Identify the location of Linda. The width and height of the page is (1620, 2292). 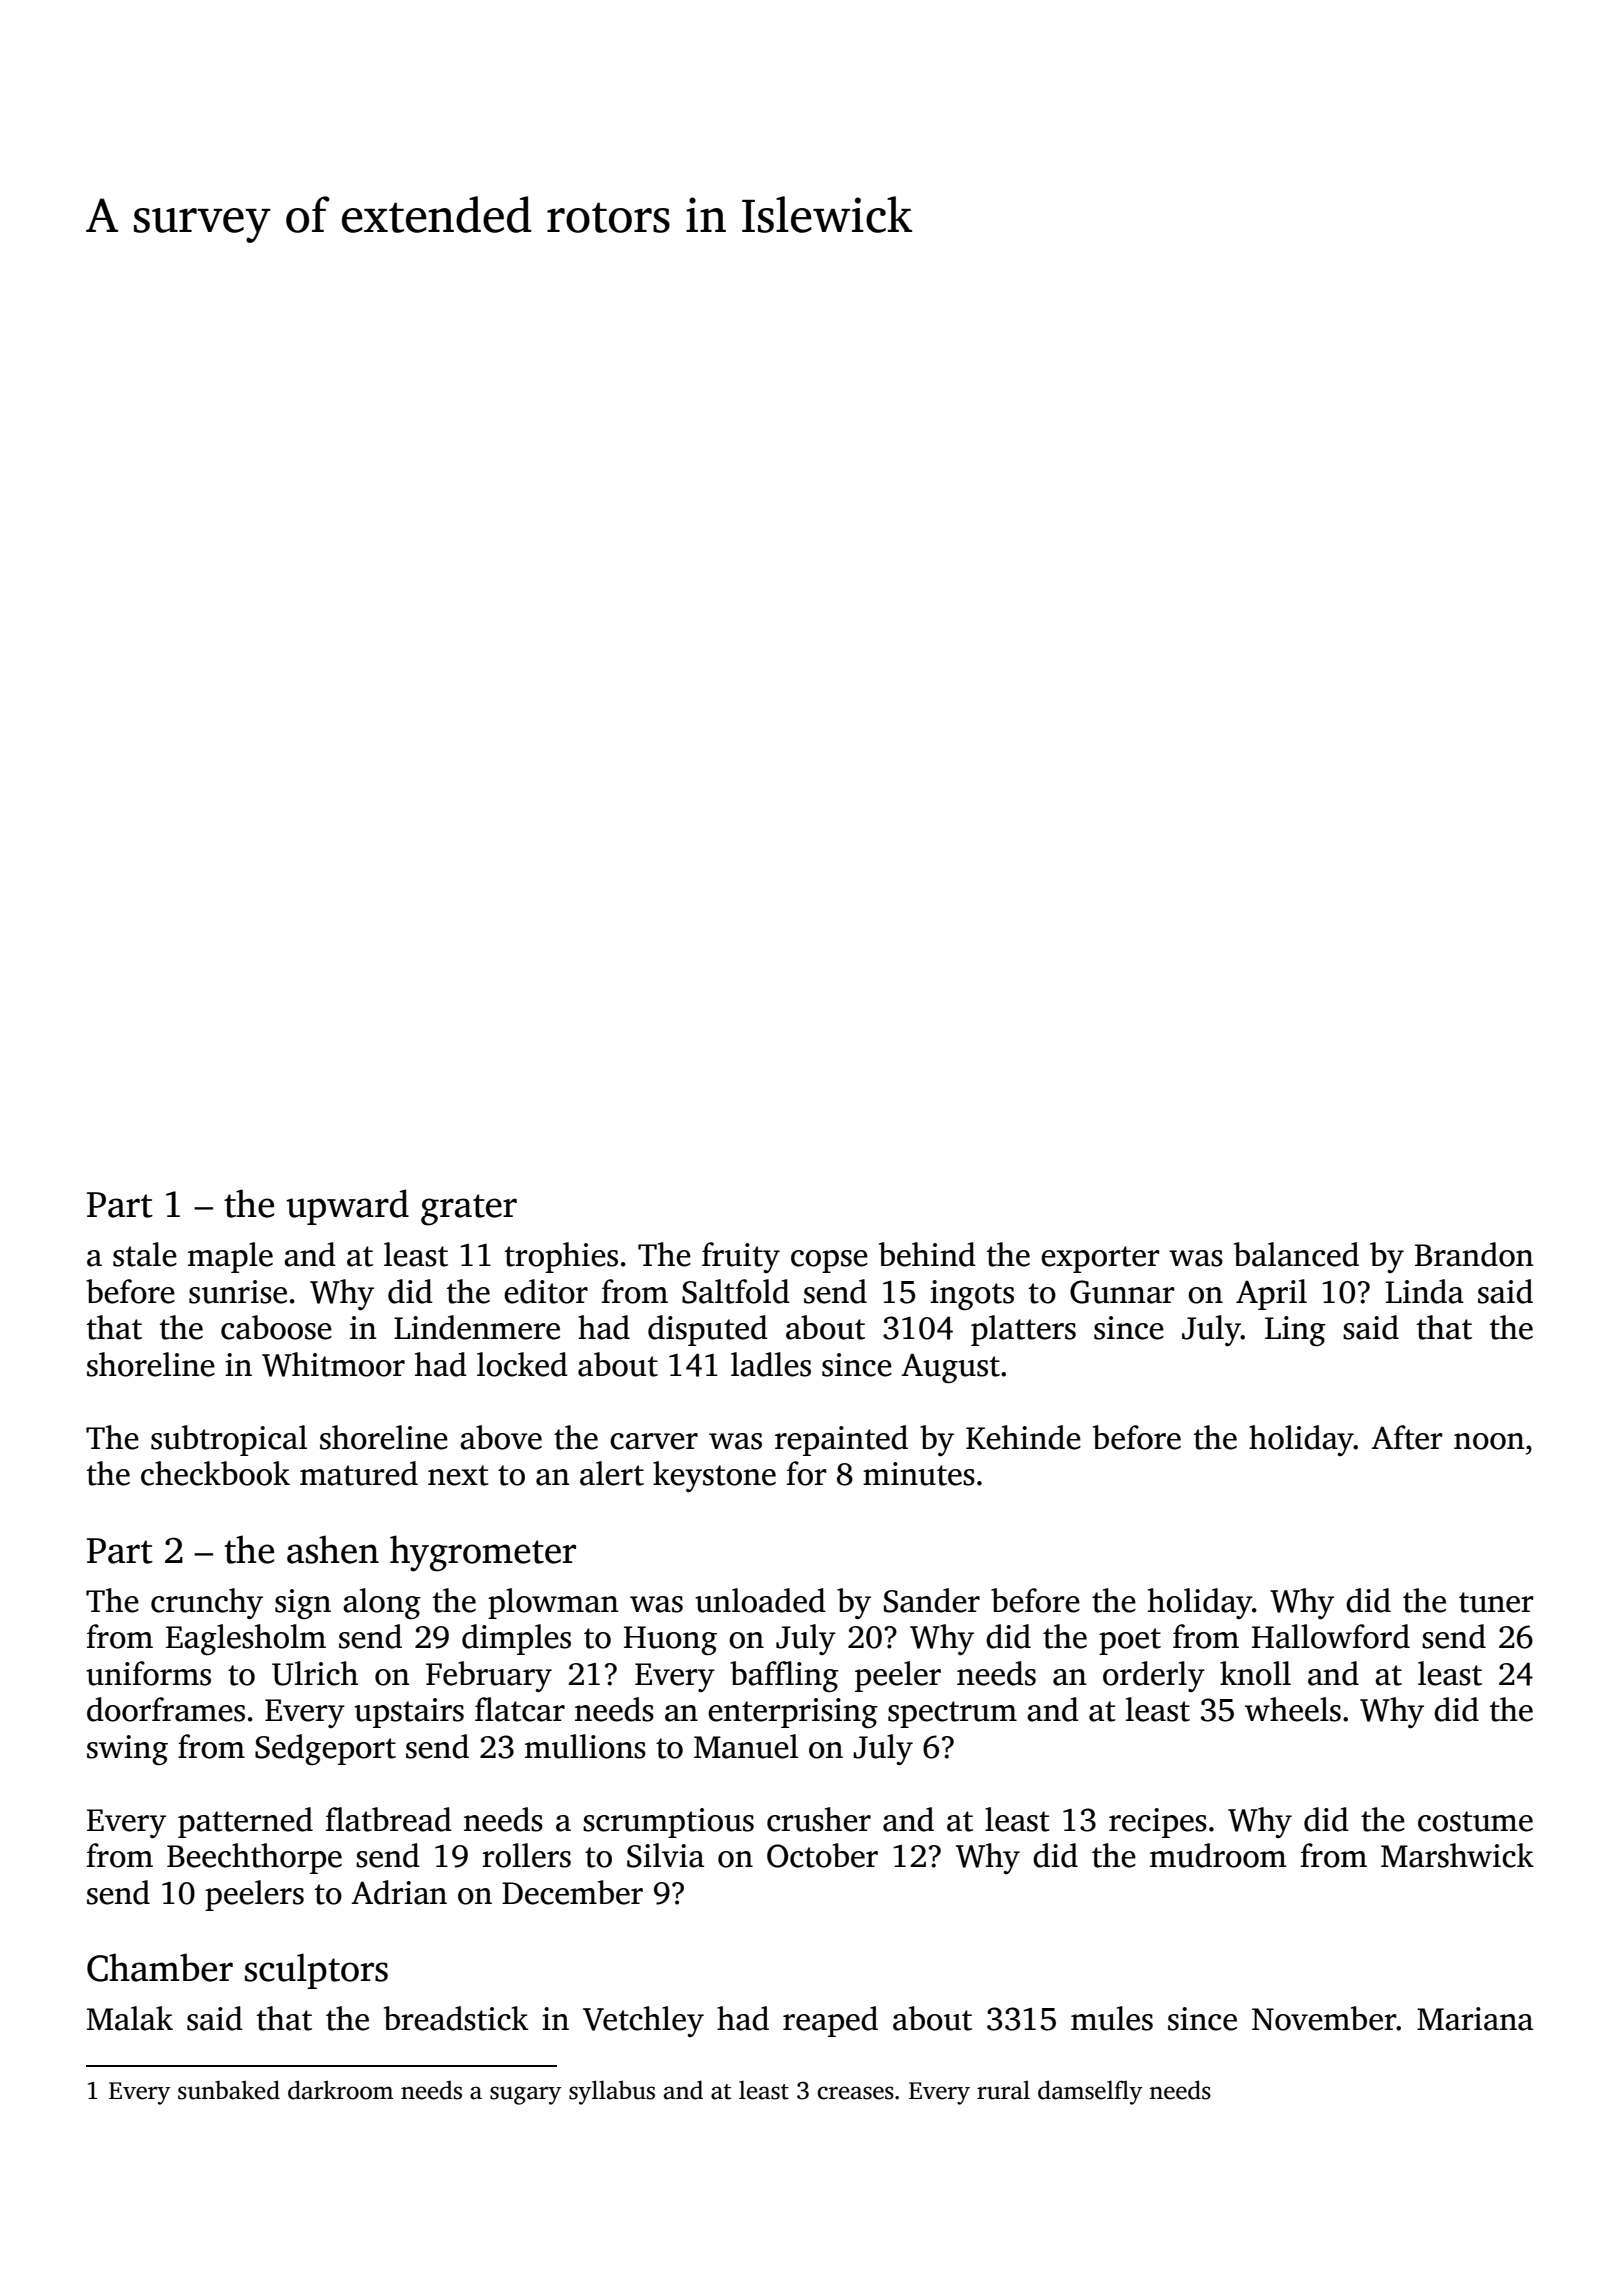
(1425, 1291).
